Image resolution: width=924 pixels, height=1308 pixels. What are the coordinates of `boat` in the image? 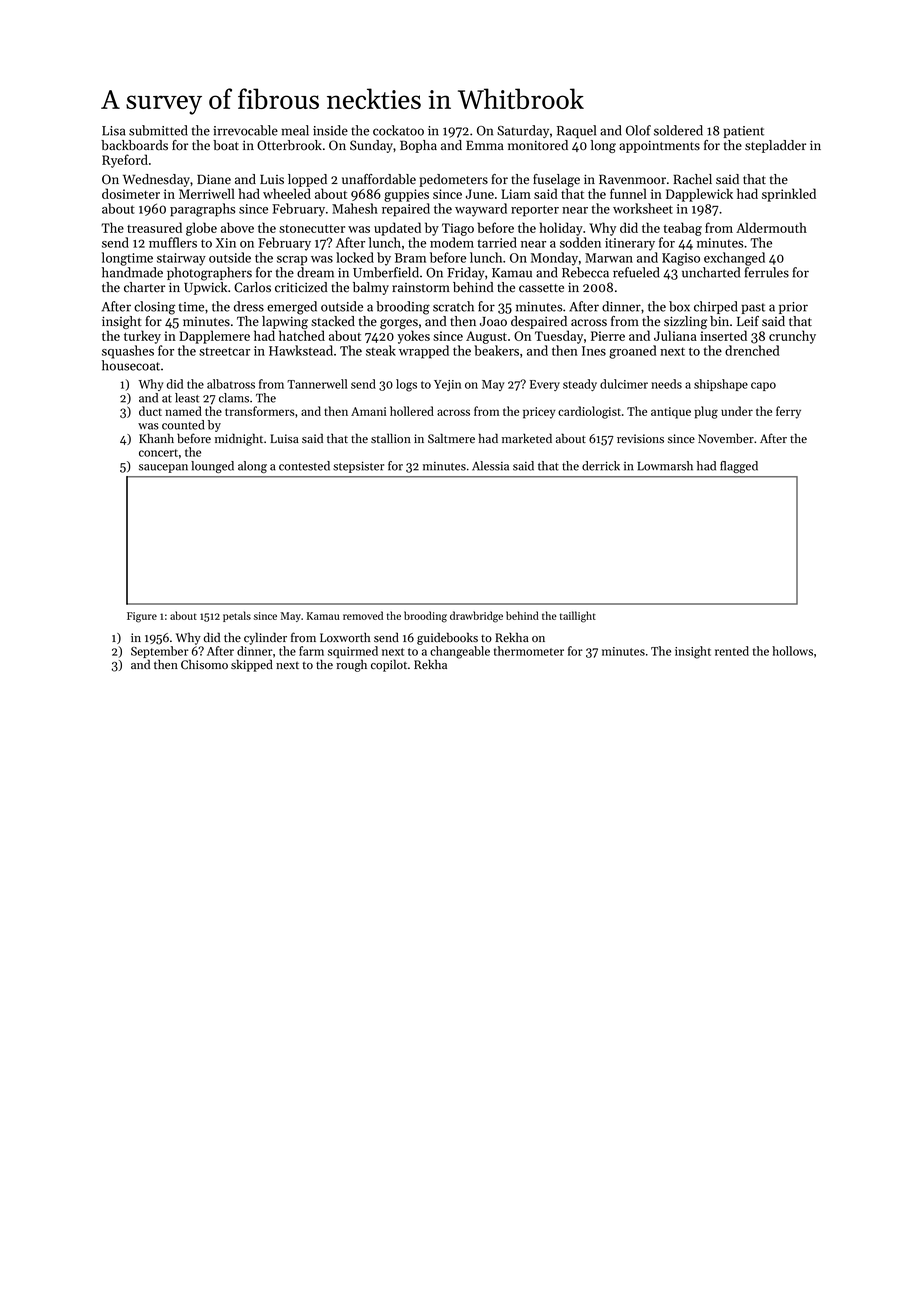 It's located at (226, 145).
